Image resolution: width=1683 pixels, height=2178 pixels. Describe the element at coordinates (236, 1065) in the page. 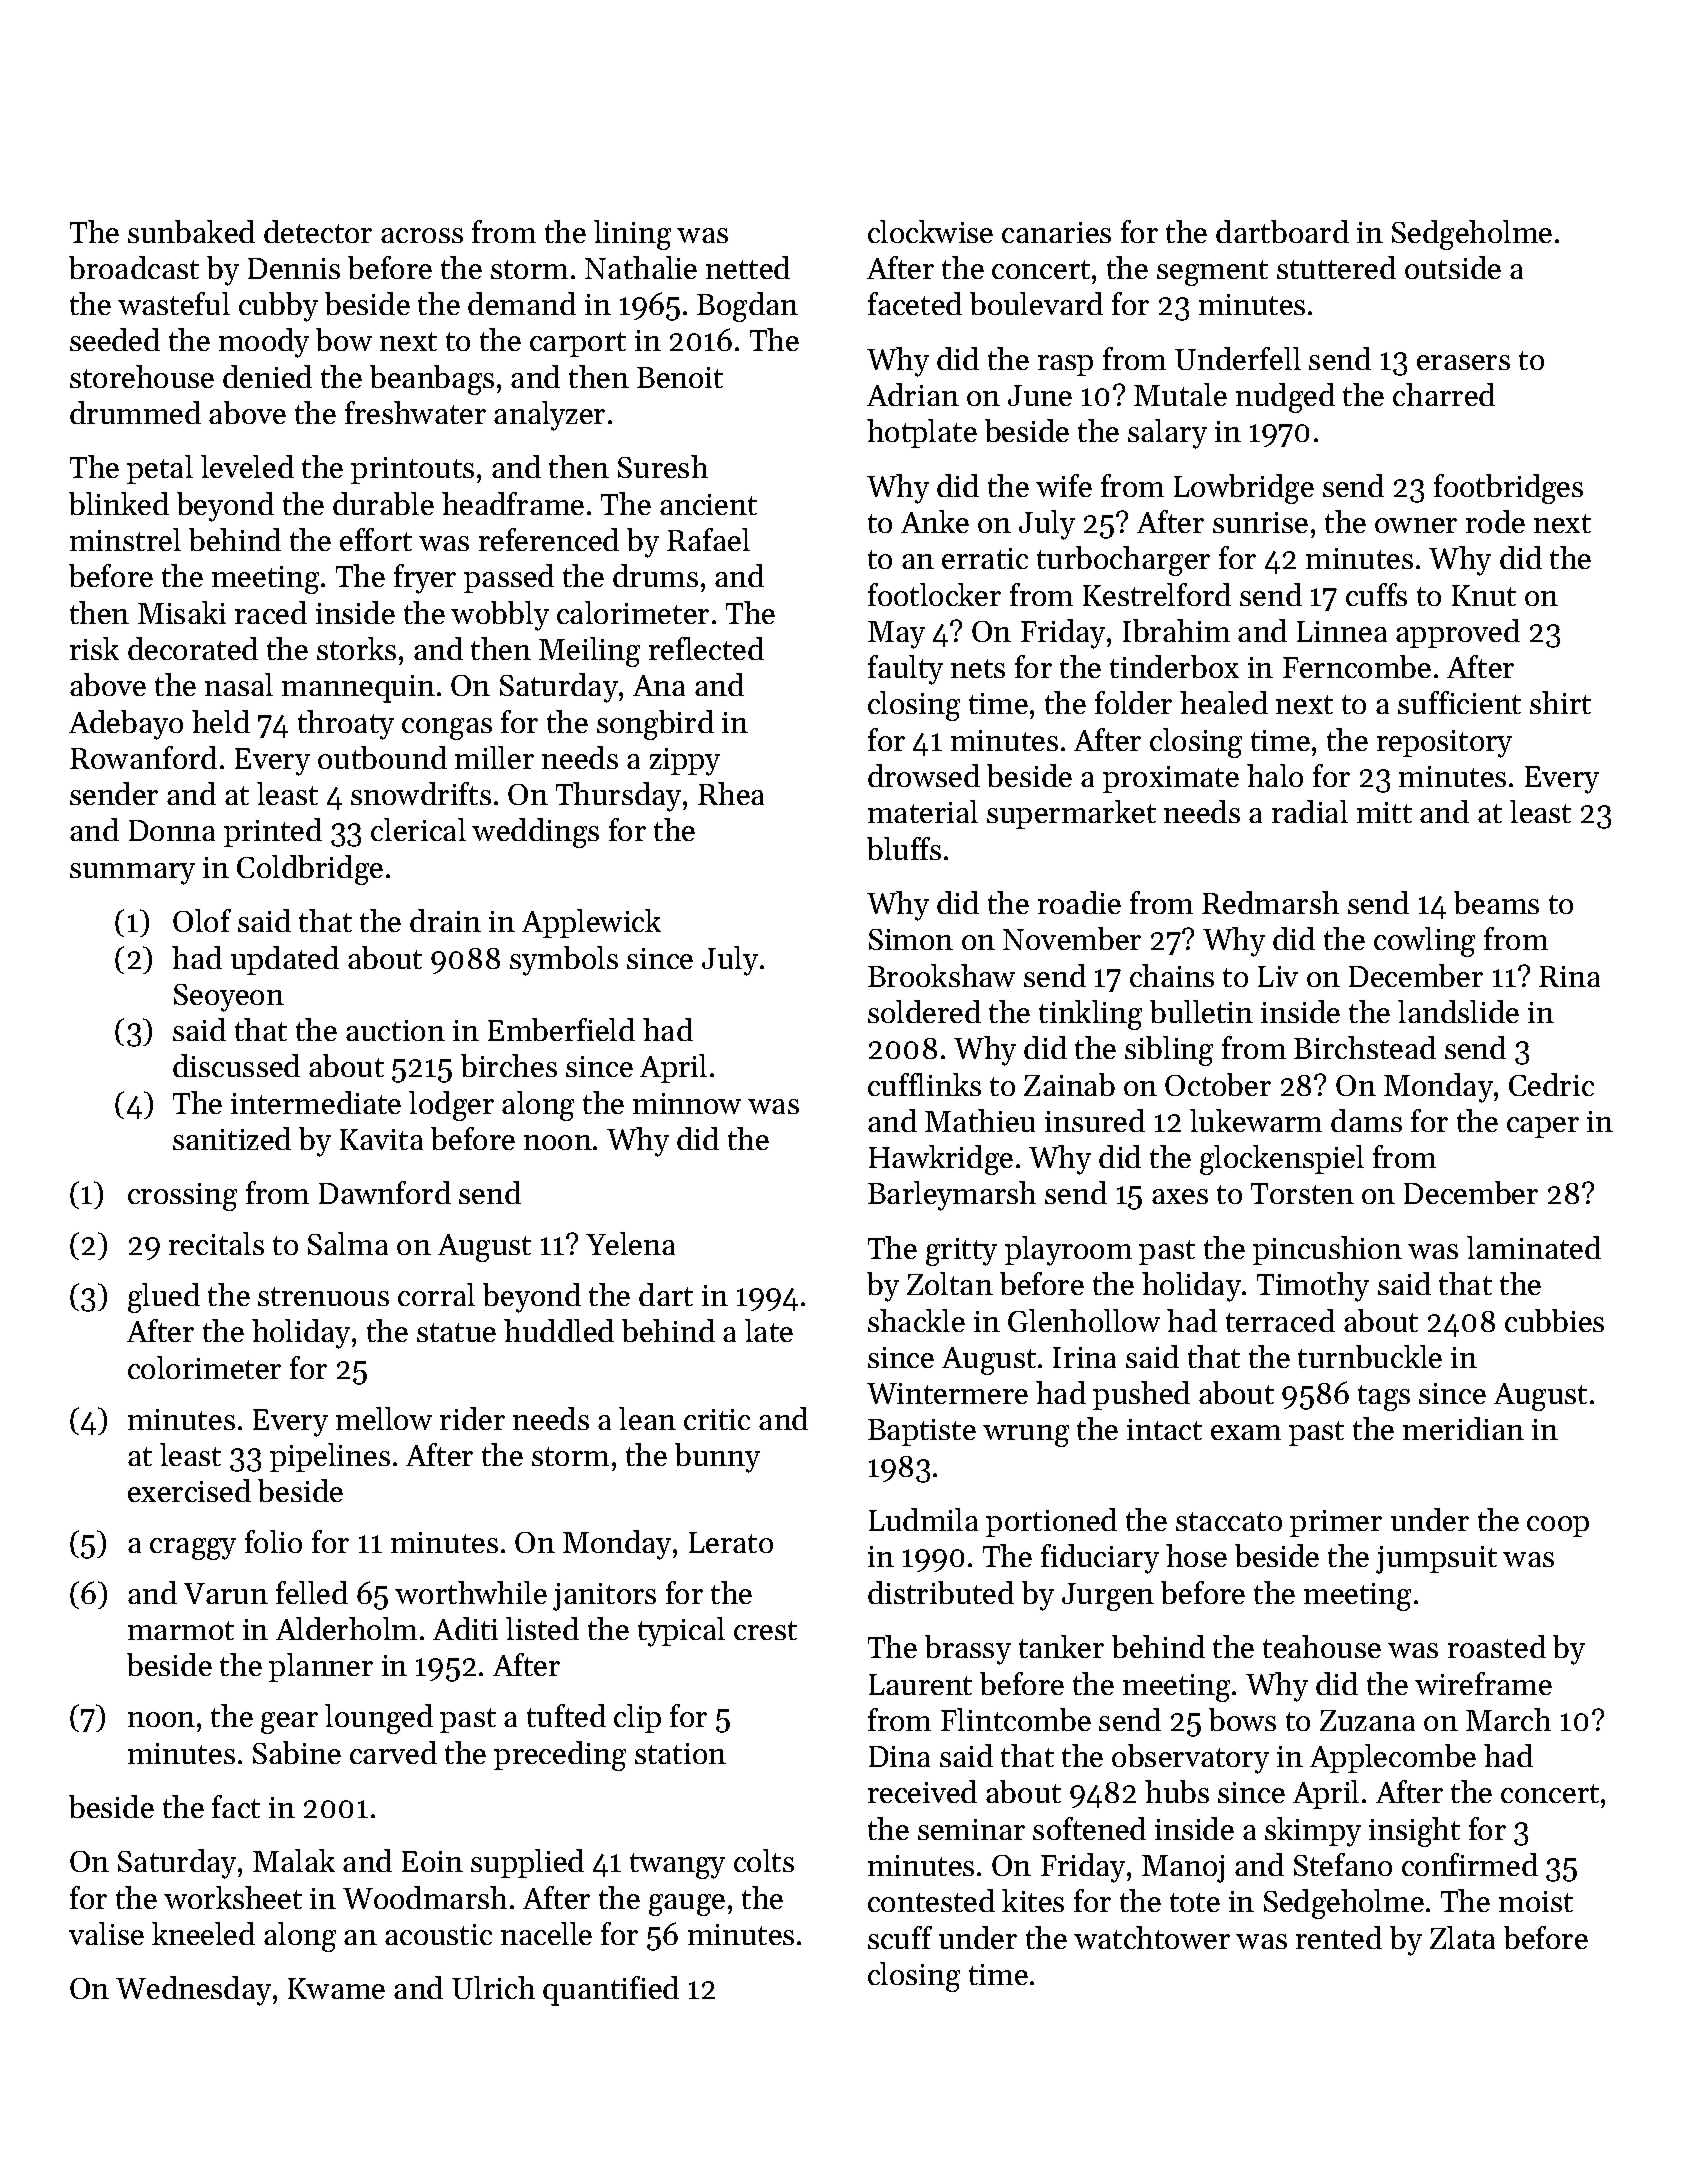

I see `discussed` at that location.
